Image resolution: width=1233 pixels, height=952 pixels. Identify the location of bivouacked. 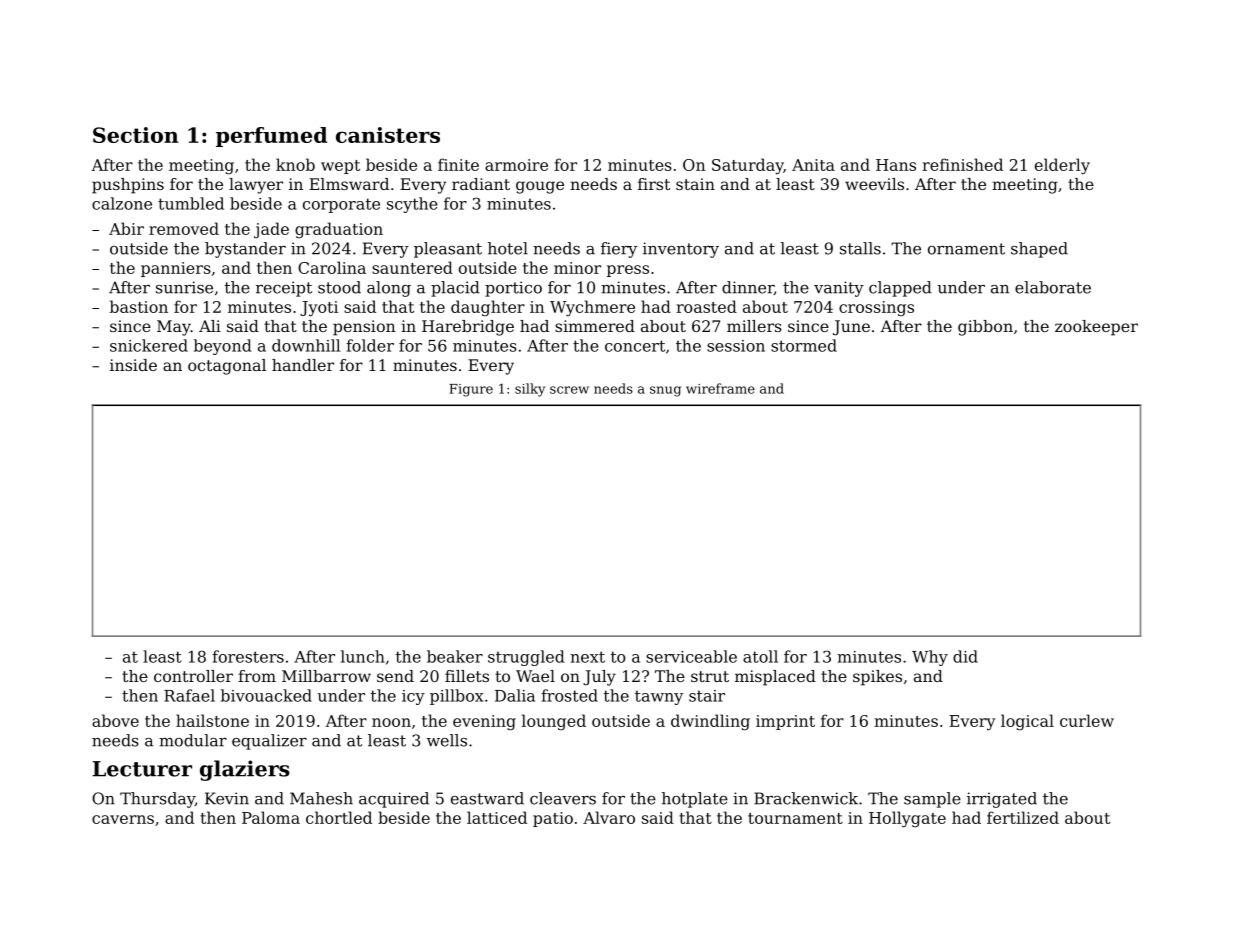
(266, 695).
